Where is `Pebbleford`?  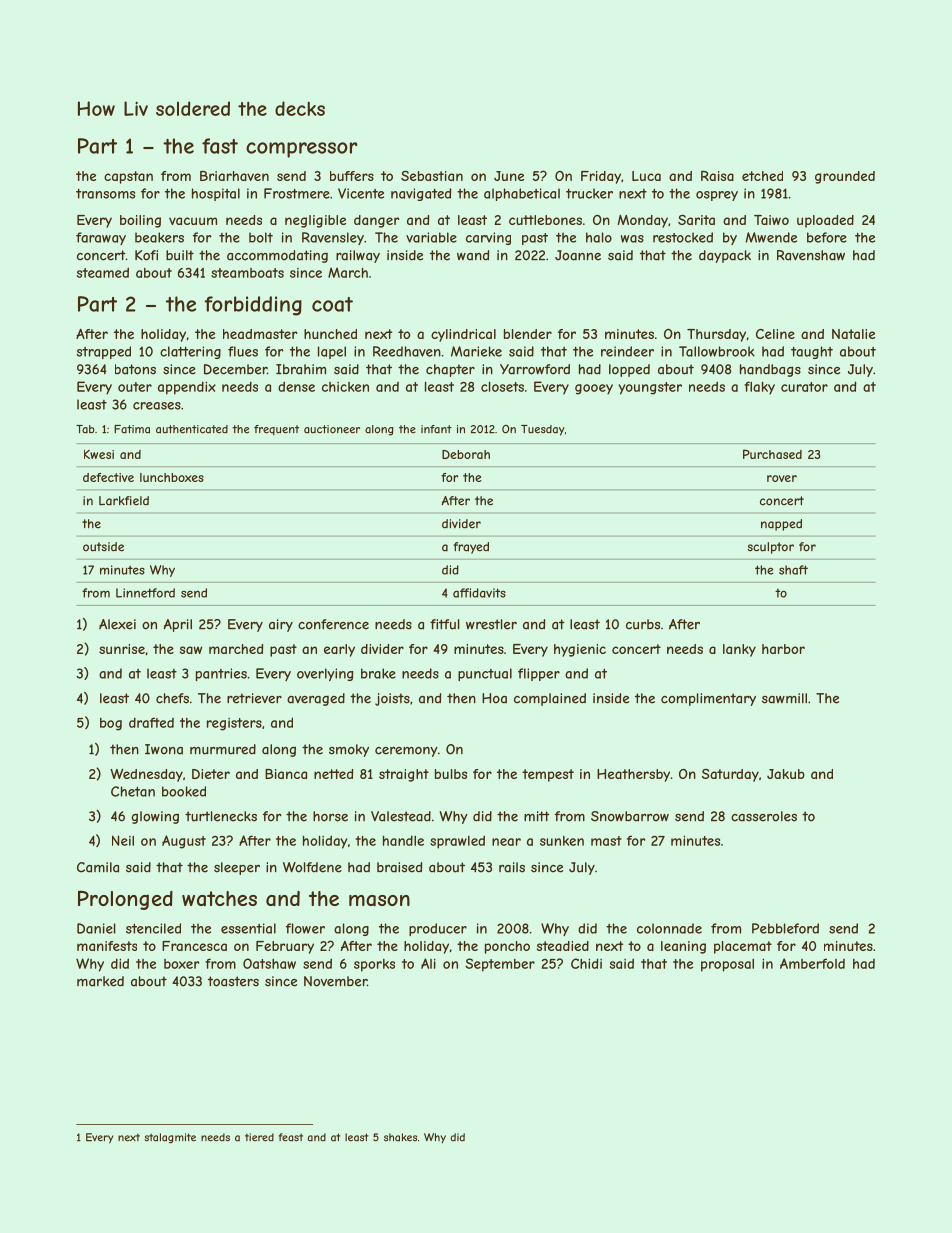 Pebbleford is located at coordinates (785, 928).
